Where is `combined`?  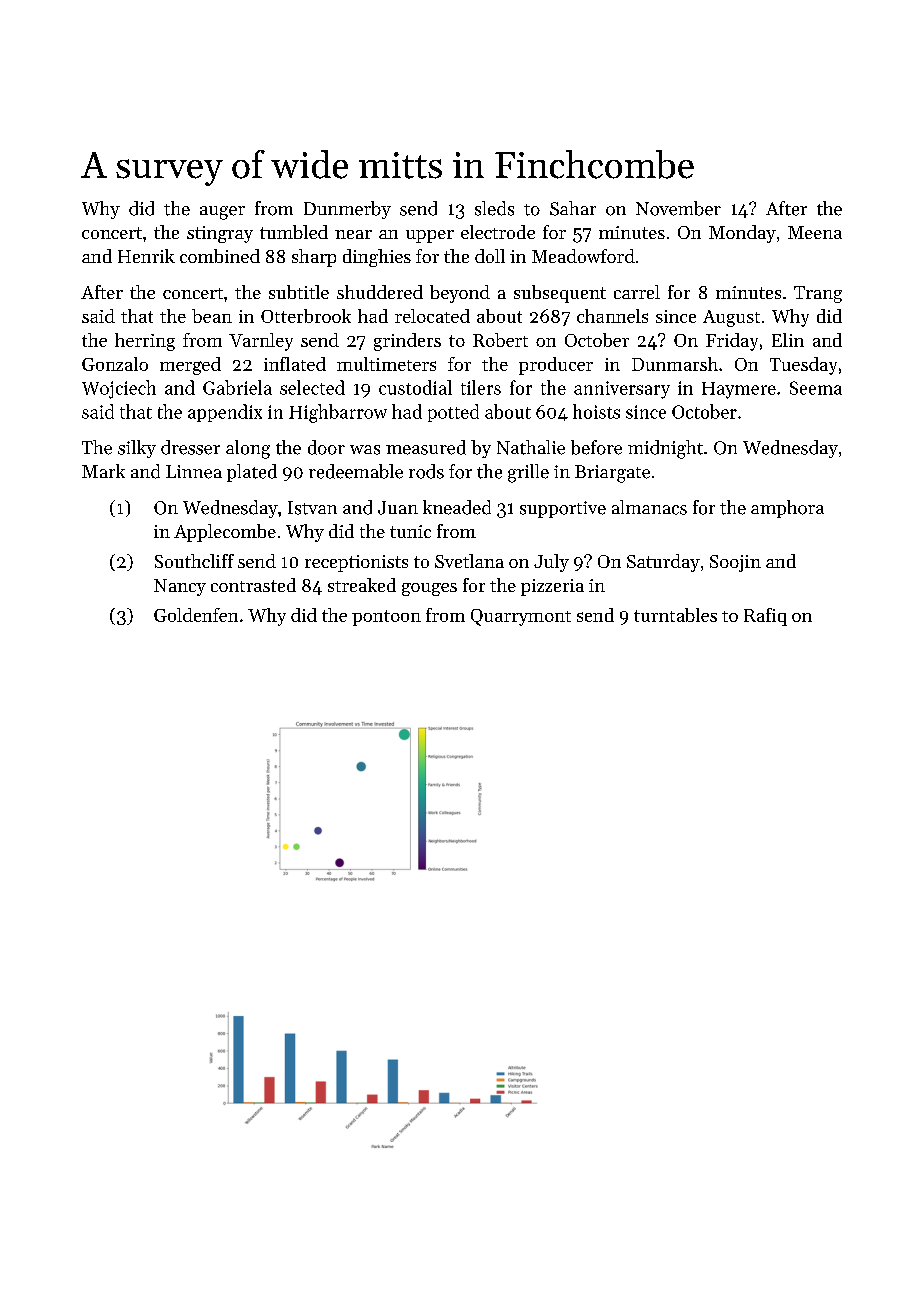
combined is located at coordinates (220, 256).
